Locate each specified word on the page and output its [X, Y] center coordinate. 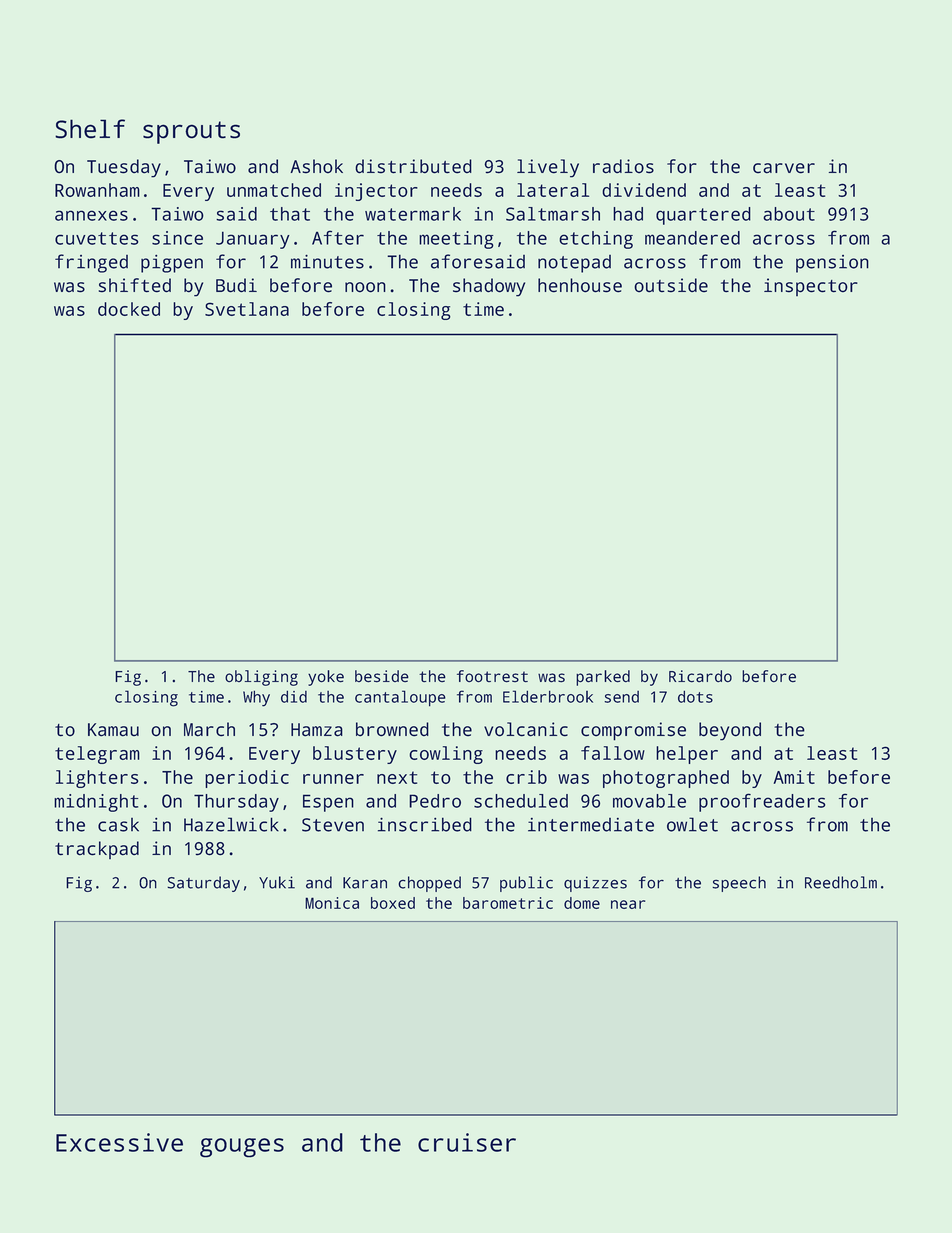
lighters [97, 779]
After [338, 237]
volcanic [526, 729]
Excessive [119, 1142]
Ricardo [700, 676]
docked [129, 309]
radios [623, 166]
